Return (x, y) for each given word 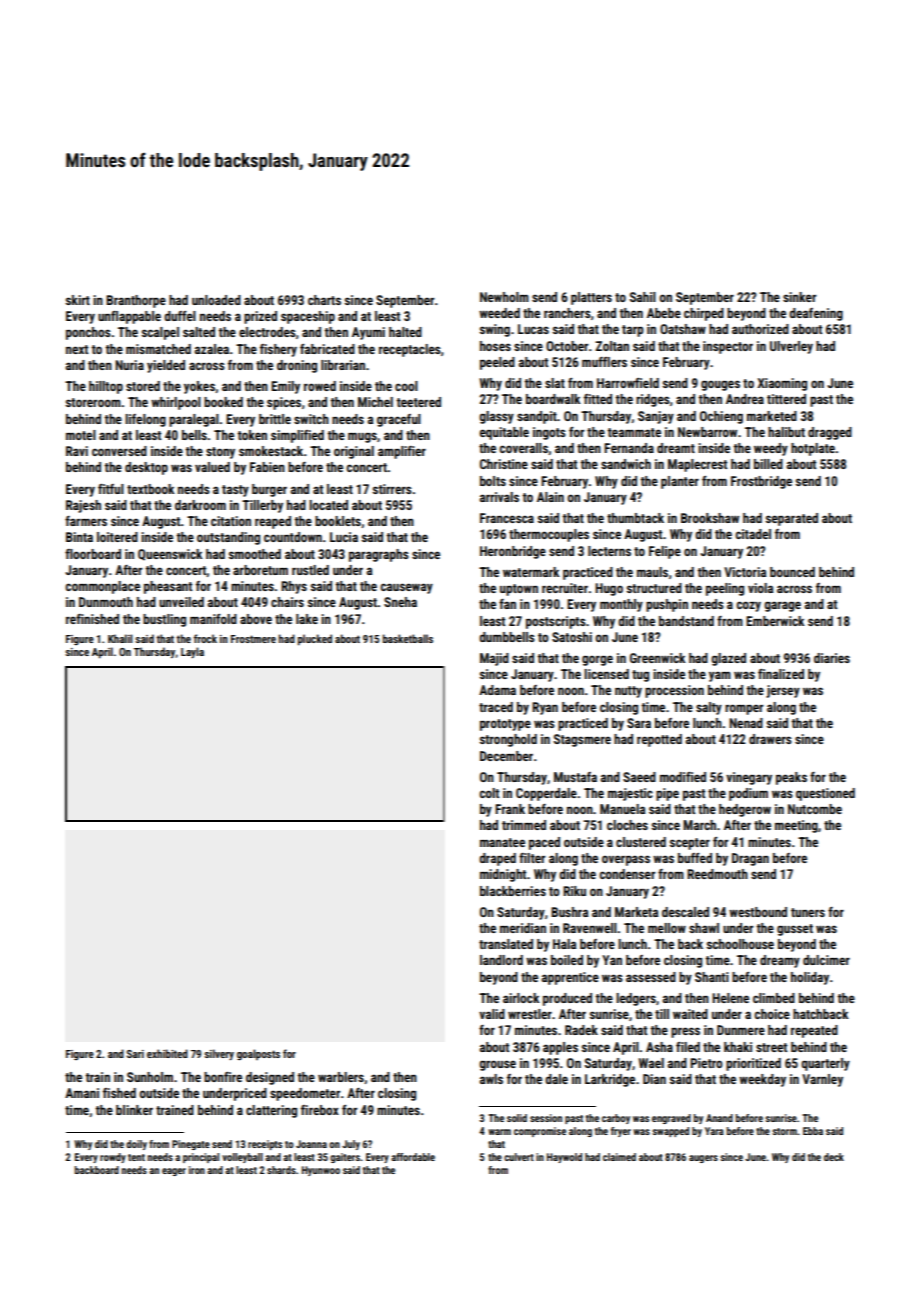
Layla (192, 652)
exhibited (167, 1053)
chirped (704, 314)
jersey (783, 691)
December (506, 756)
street (771, 1047)
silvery (219, 1054)
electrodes (267, 332)
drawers (770, 739)
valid (492, 1014)
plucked (315, 640)
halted (405, 332)
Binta (79, 537)
